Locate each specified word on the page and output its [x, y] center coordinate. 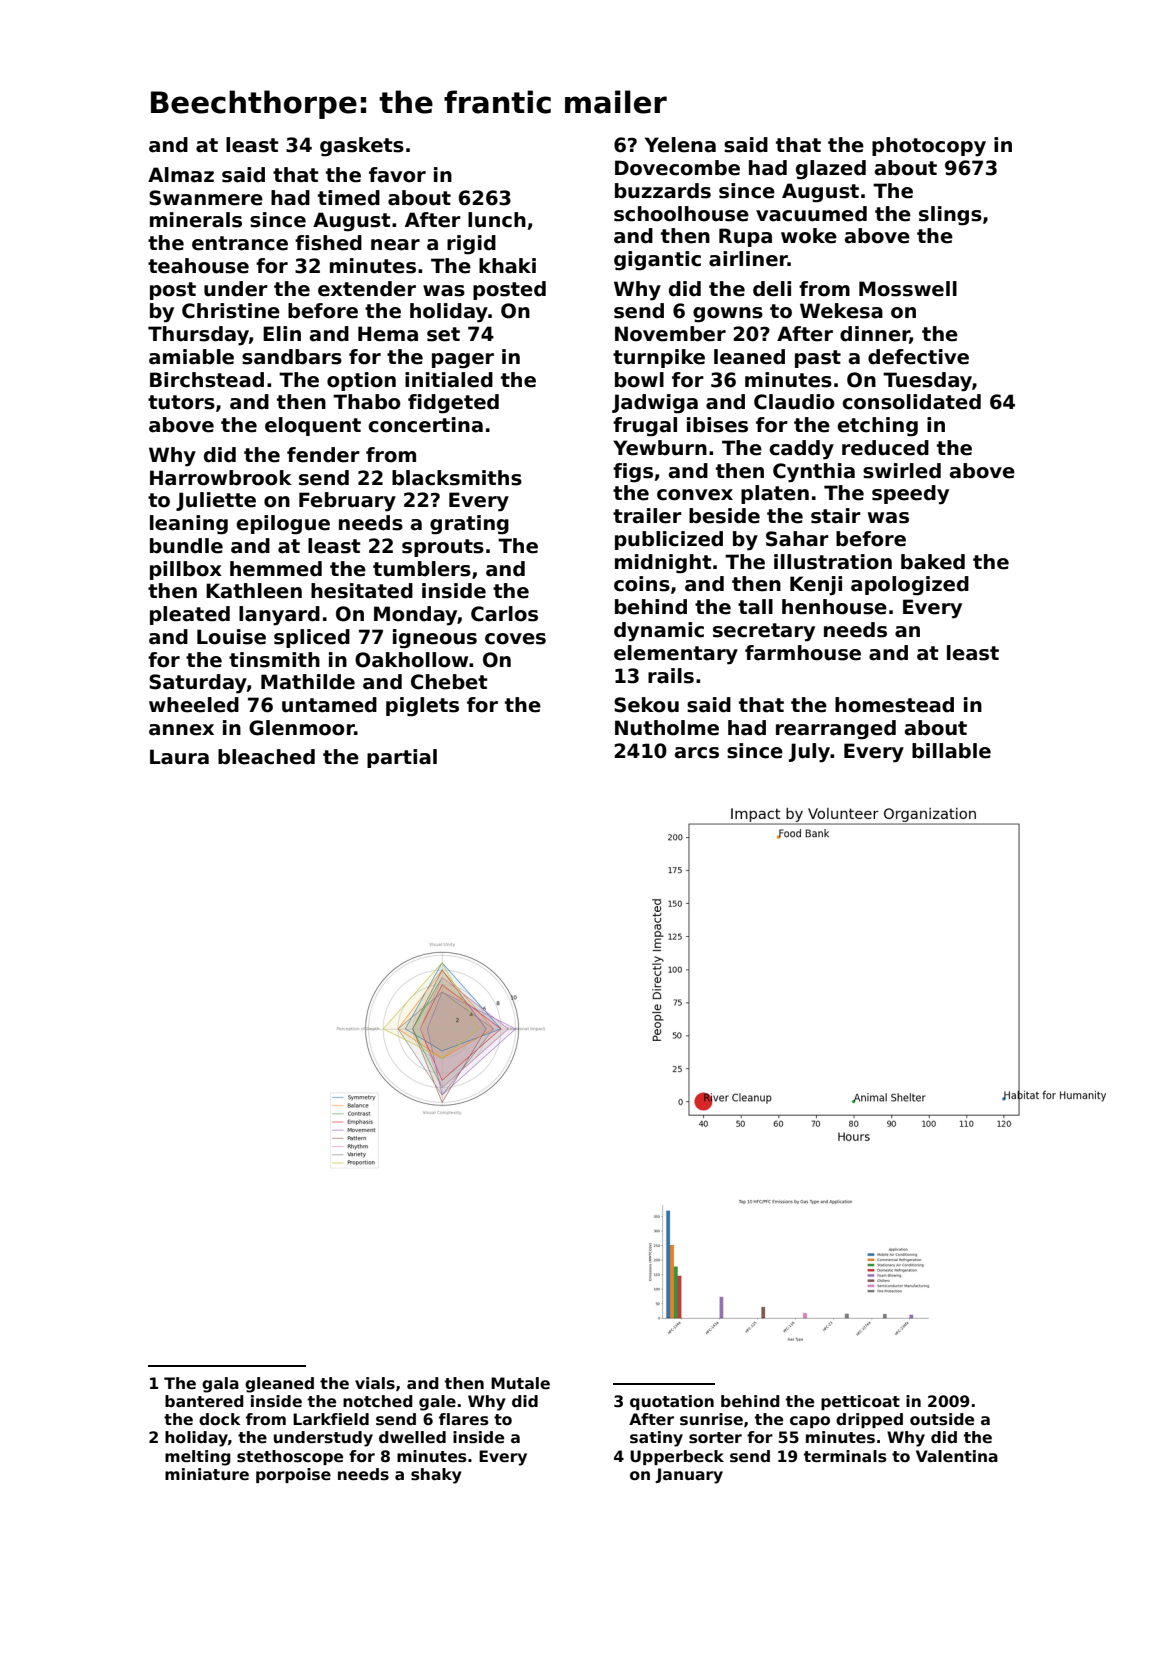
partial [402, 758]
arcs [697, 753]
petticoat [860, 1402]
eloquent [313, 426]
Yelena [680, 145]
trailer [647, 516]
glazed [831, 170]
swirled [902, 471]
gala [220, 1385]
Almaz [181, 175]
